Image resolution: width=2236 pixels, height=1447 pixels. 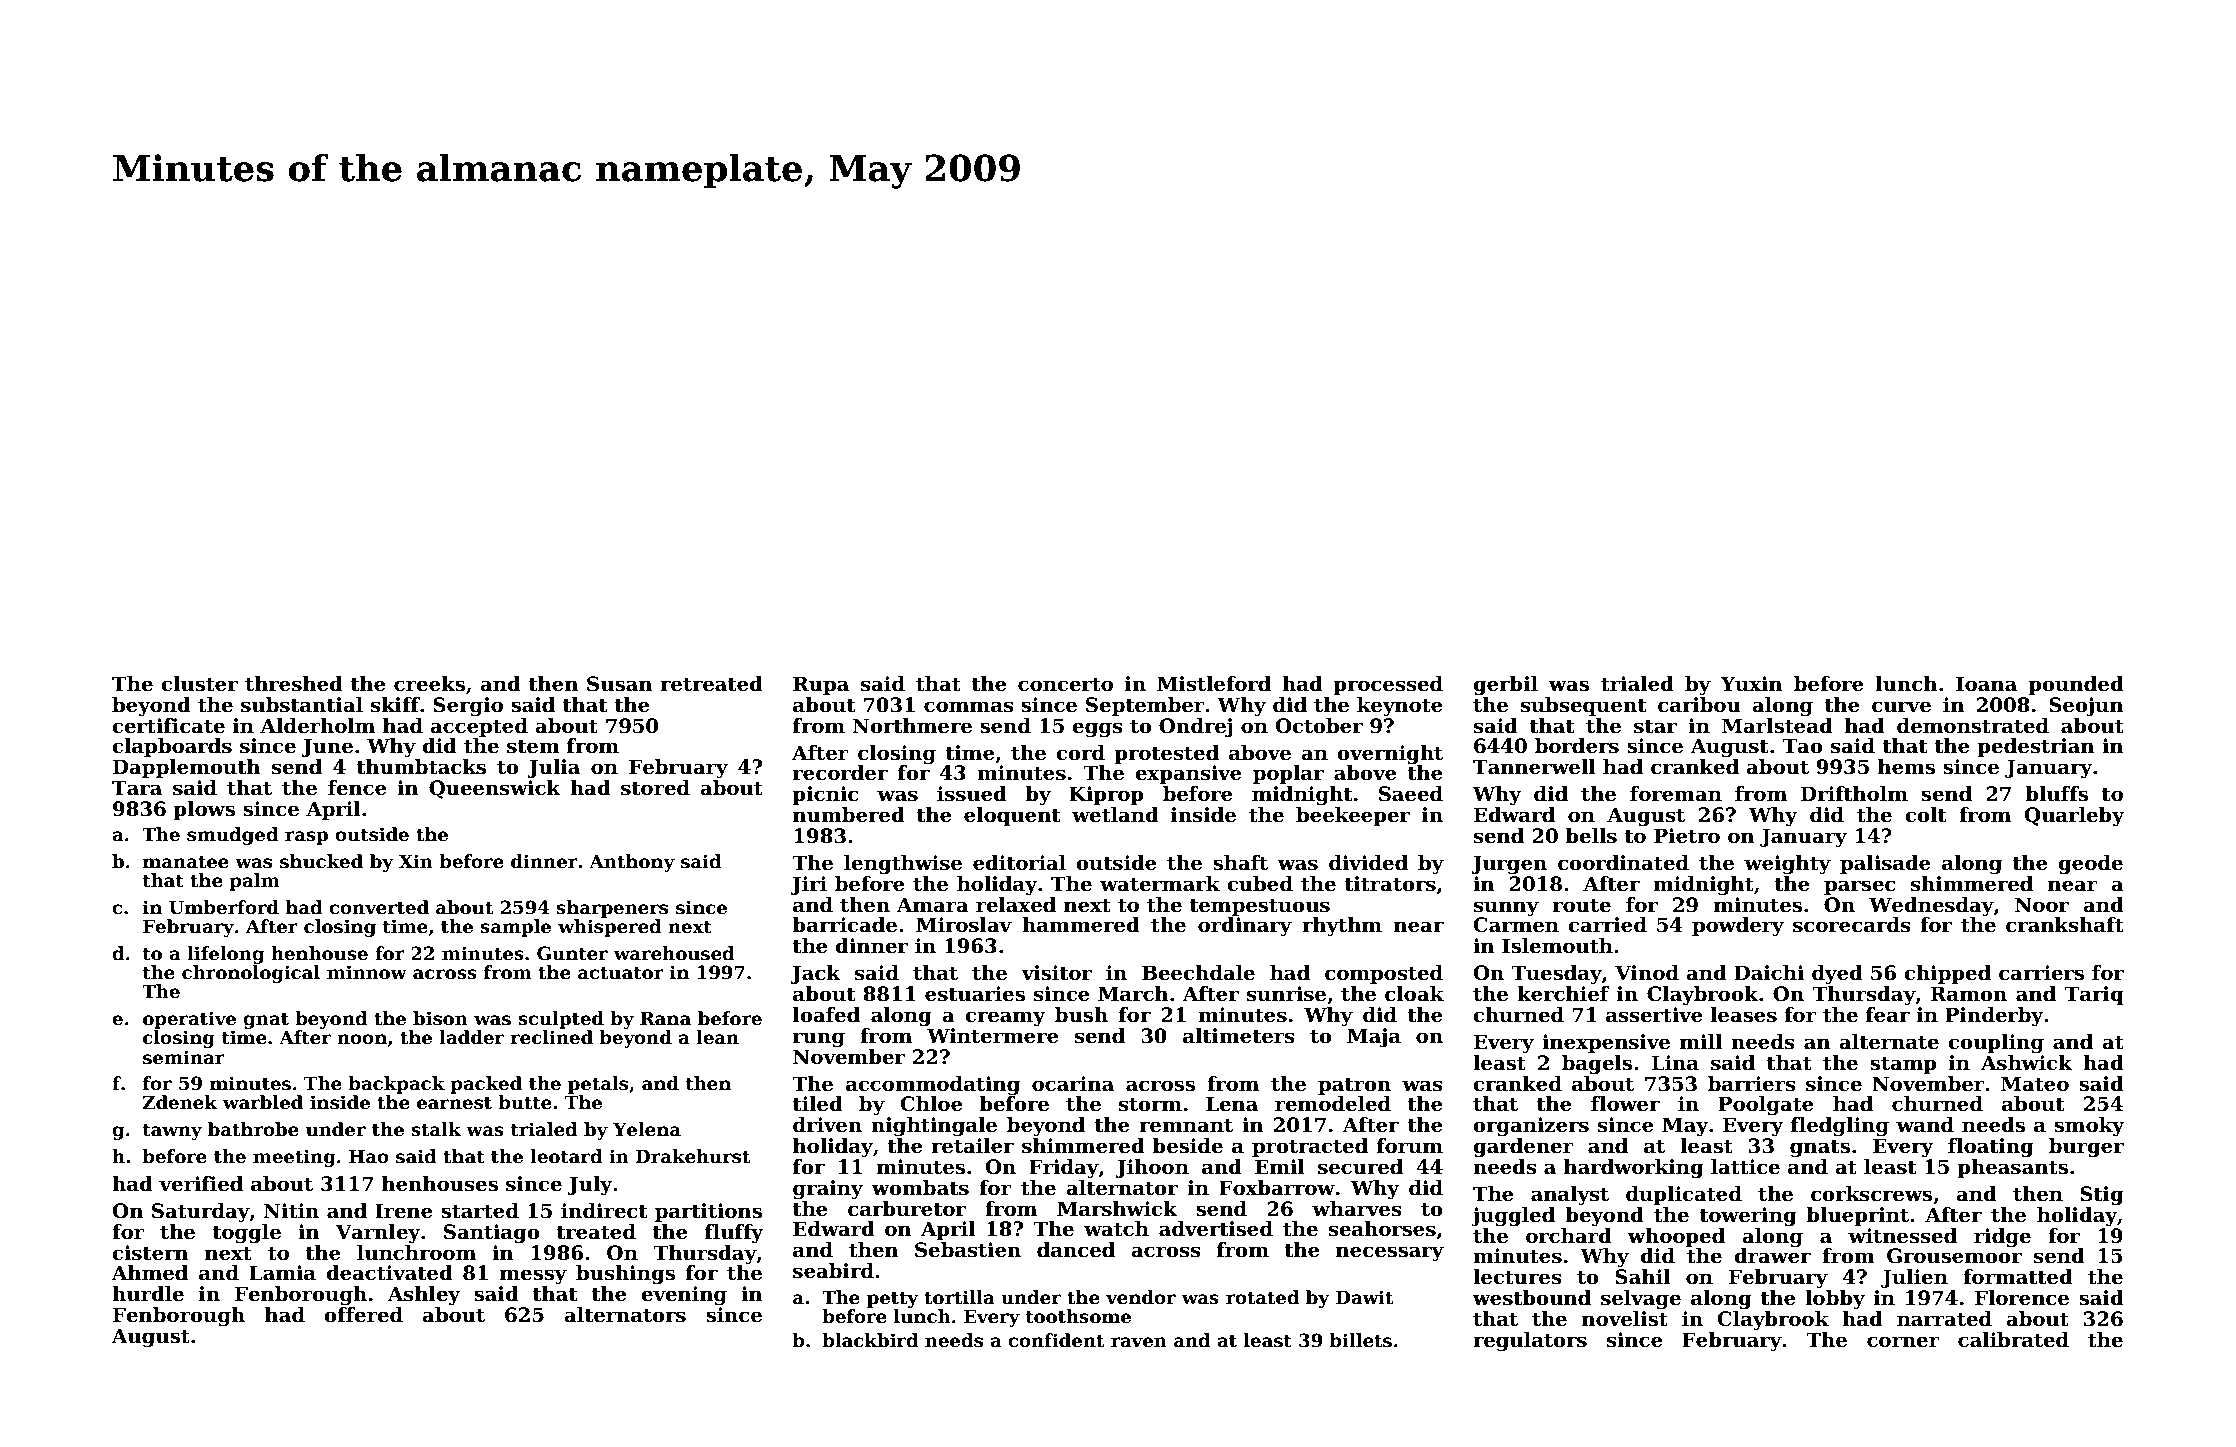 What do you see at coordinates (363, 1315) in the document?
I see `offered` at bounding box center [363, 1315].
